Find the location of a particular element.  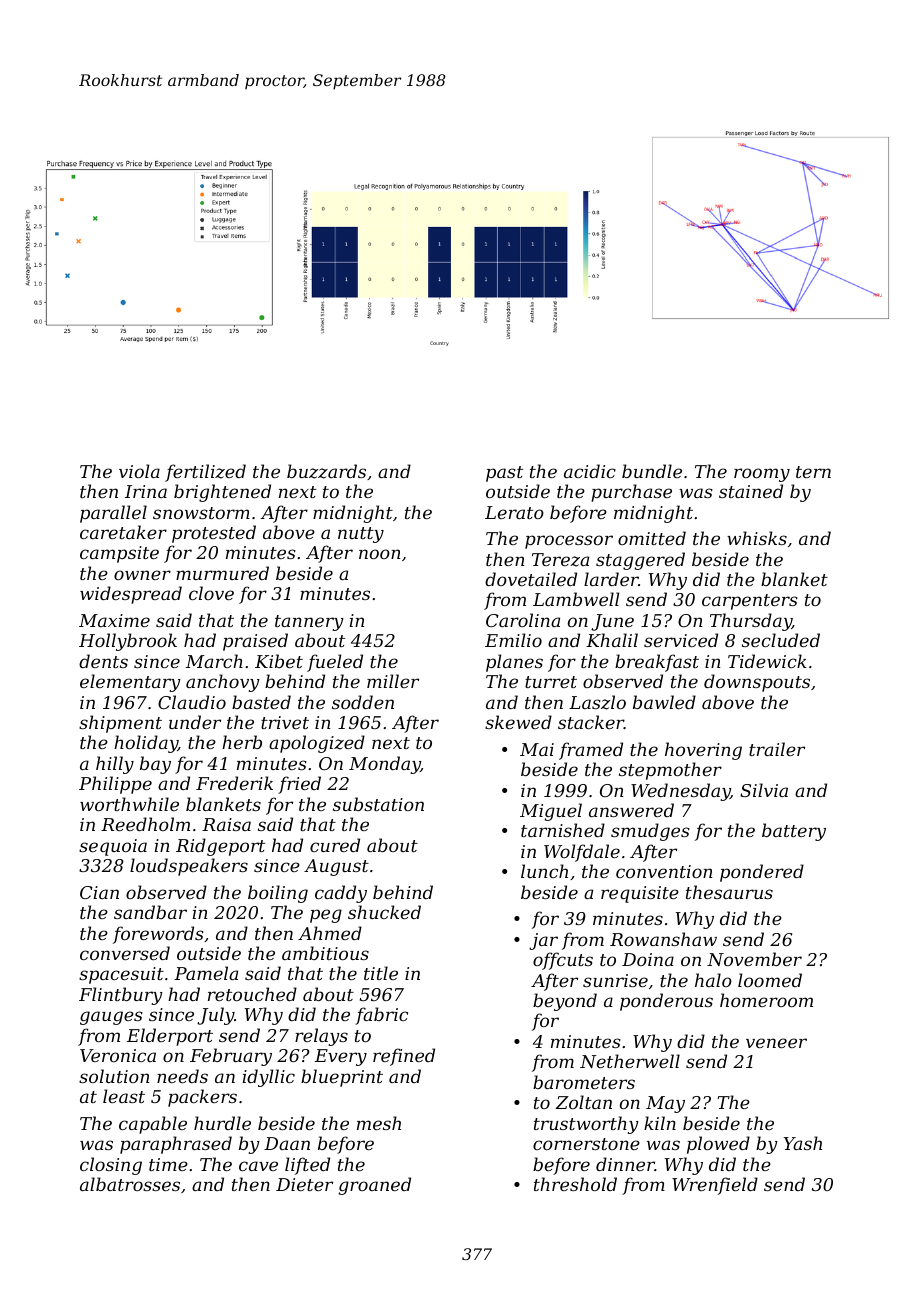

viola is located at coordinates (139, 471).
